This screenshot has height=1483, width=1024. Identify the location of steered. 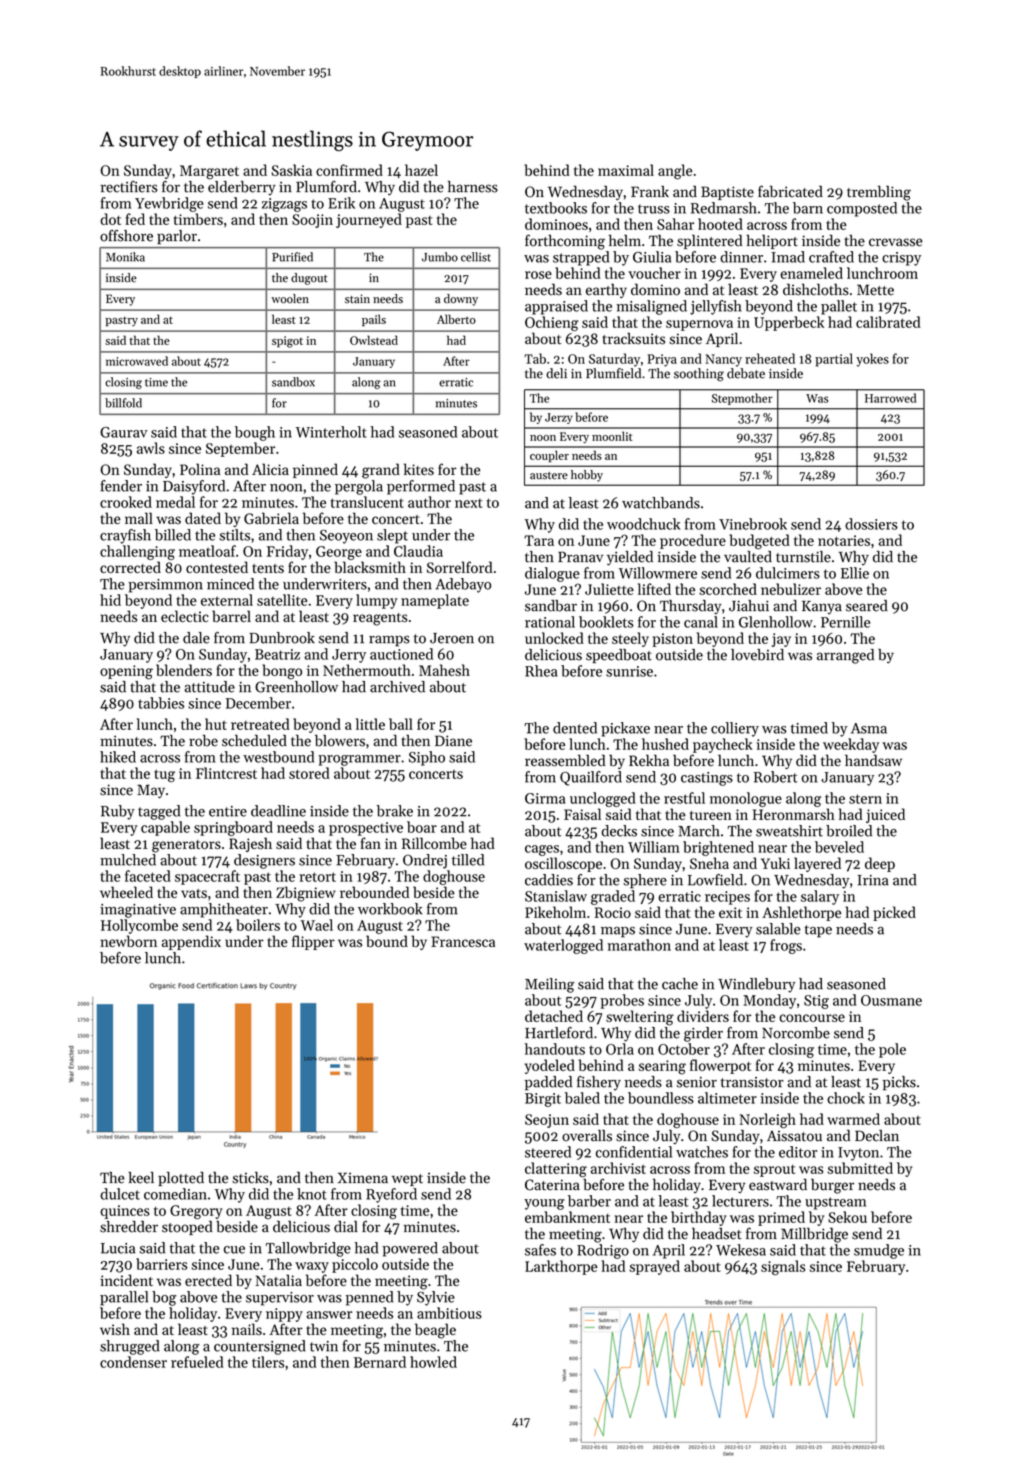
(548, 1152).
